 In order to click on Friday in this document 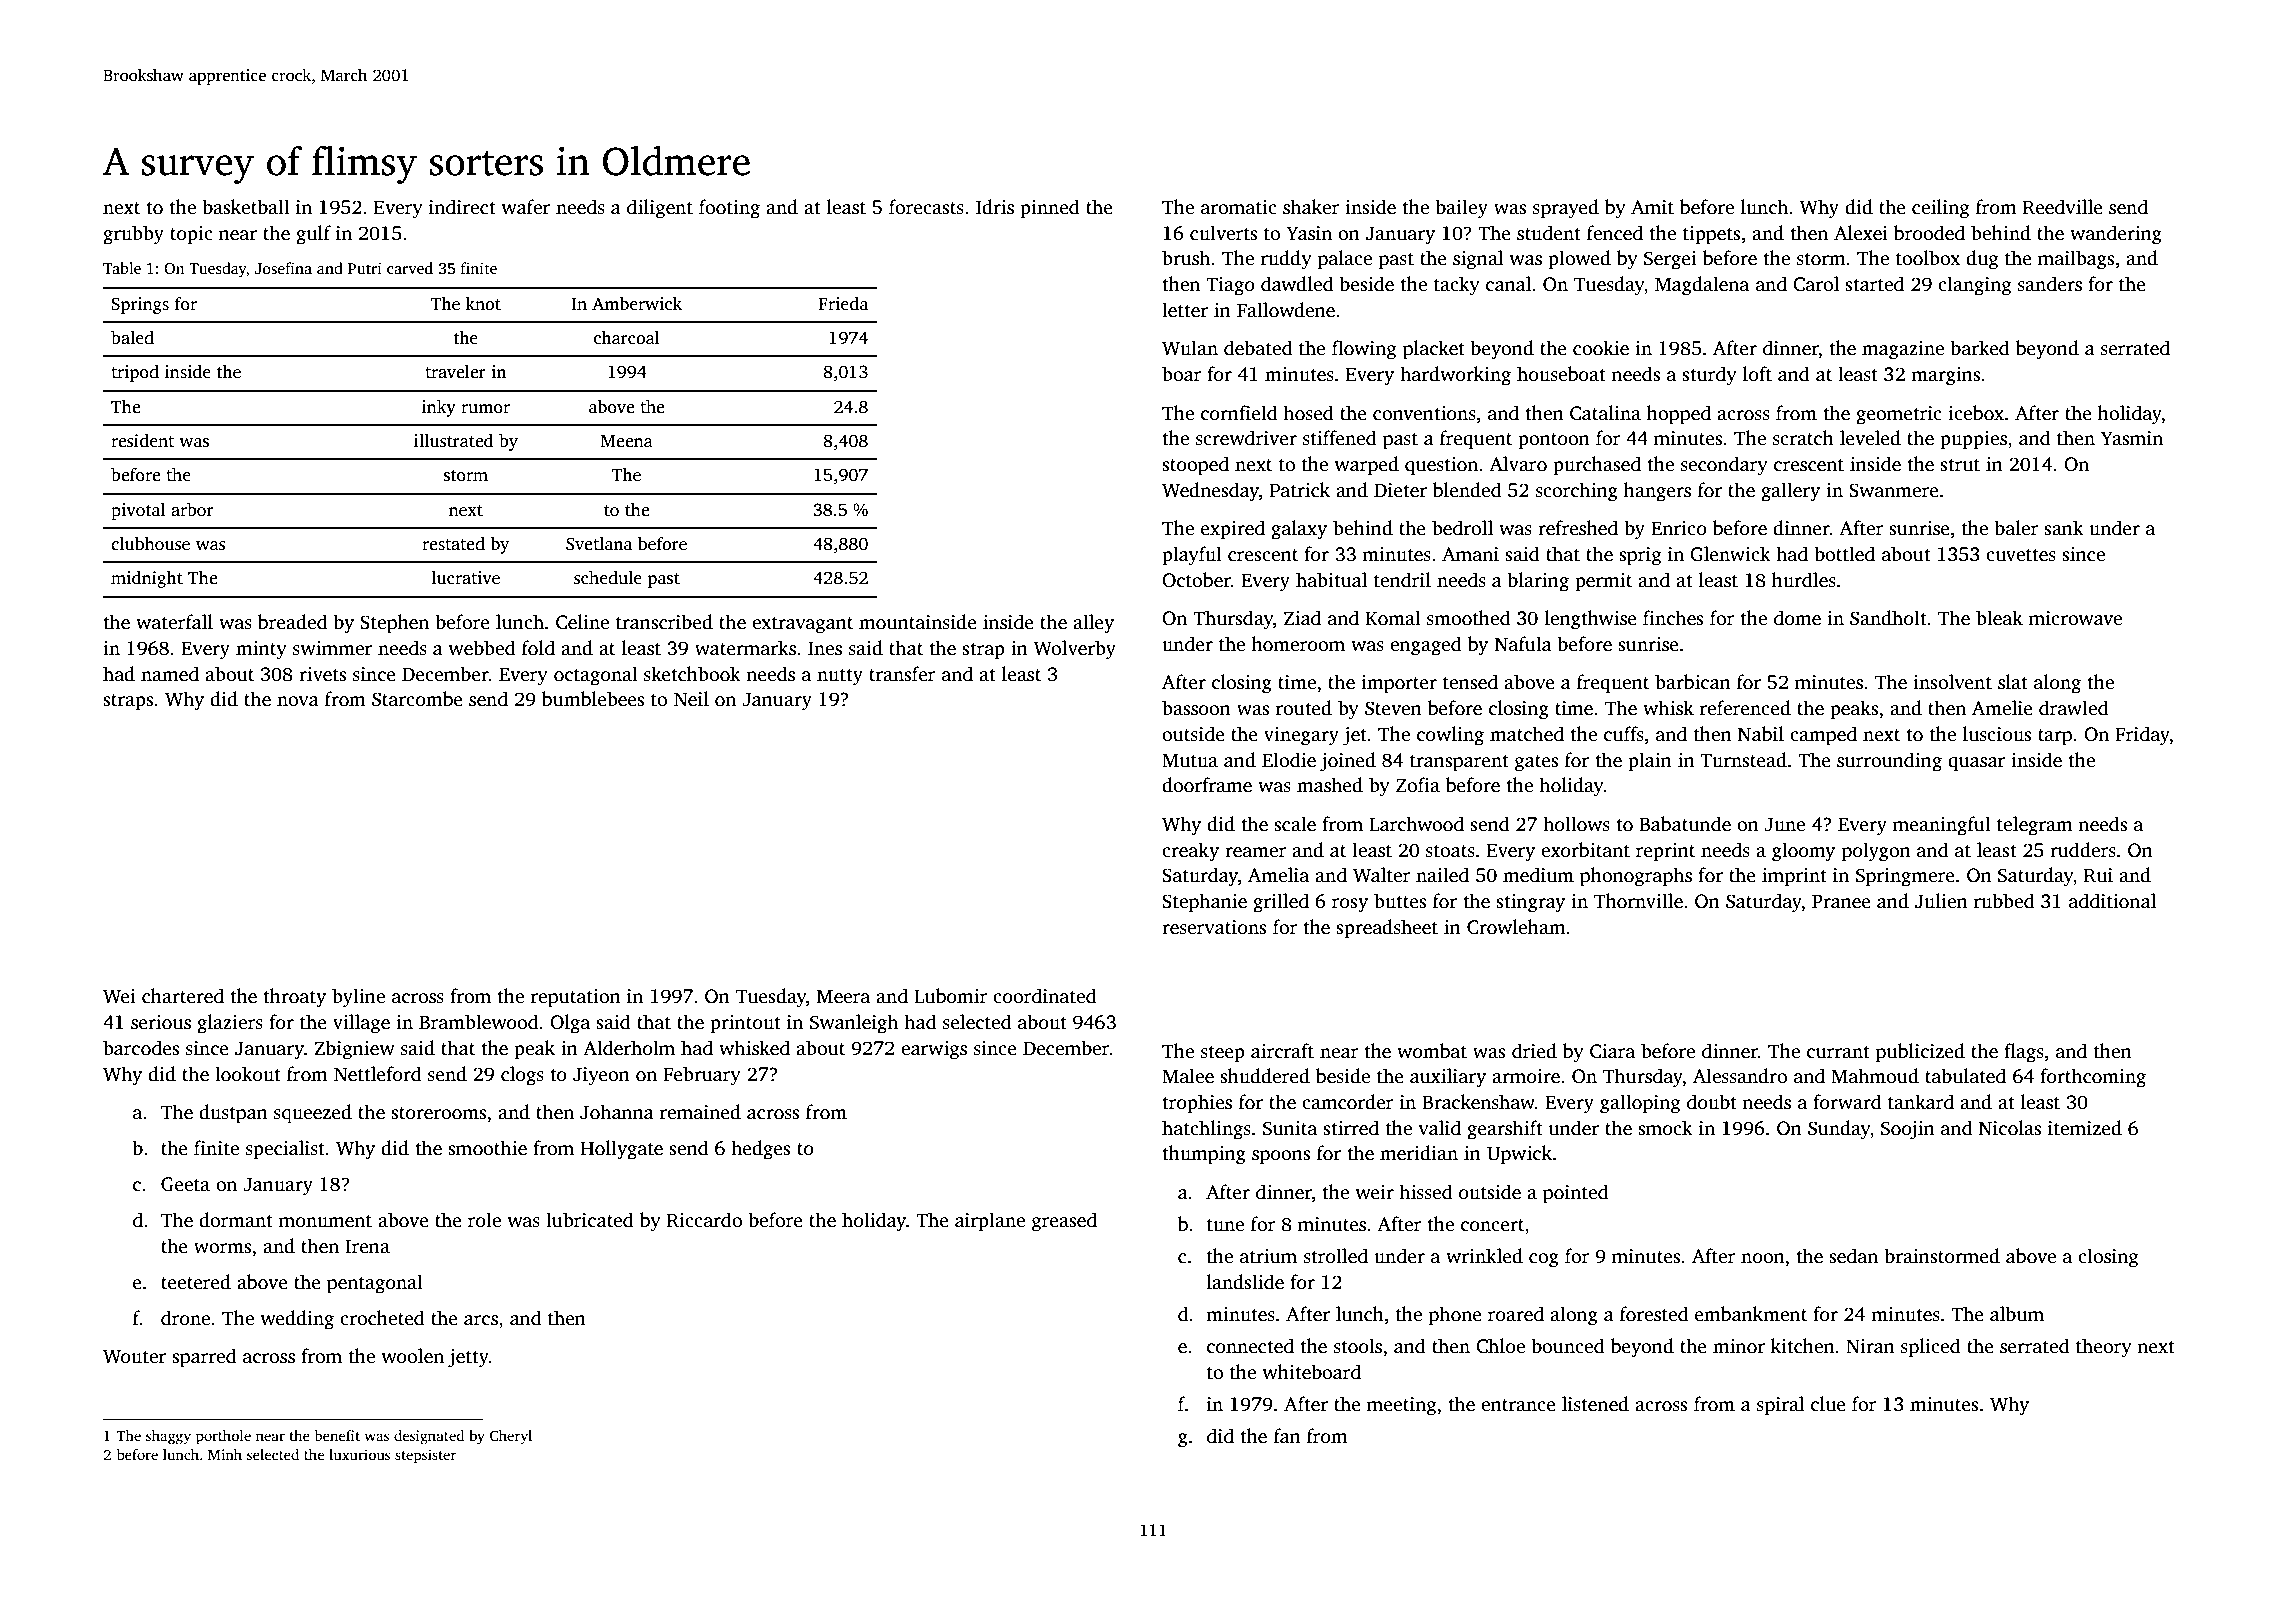, I will do `click(2142, 736)`.
